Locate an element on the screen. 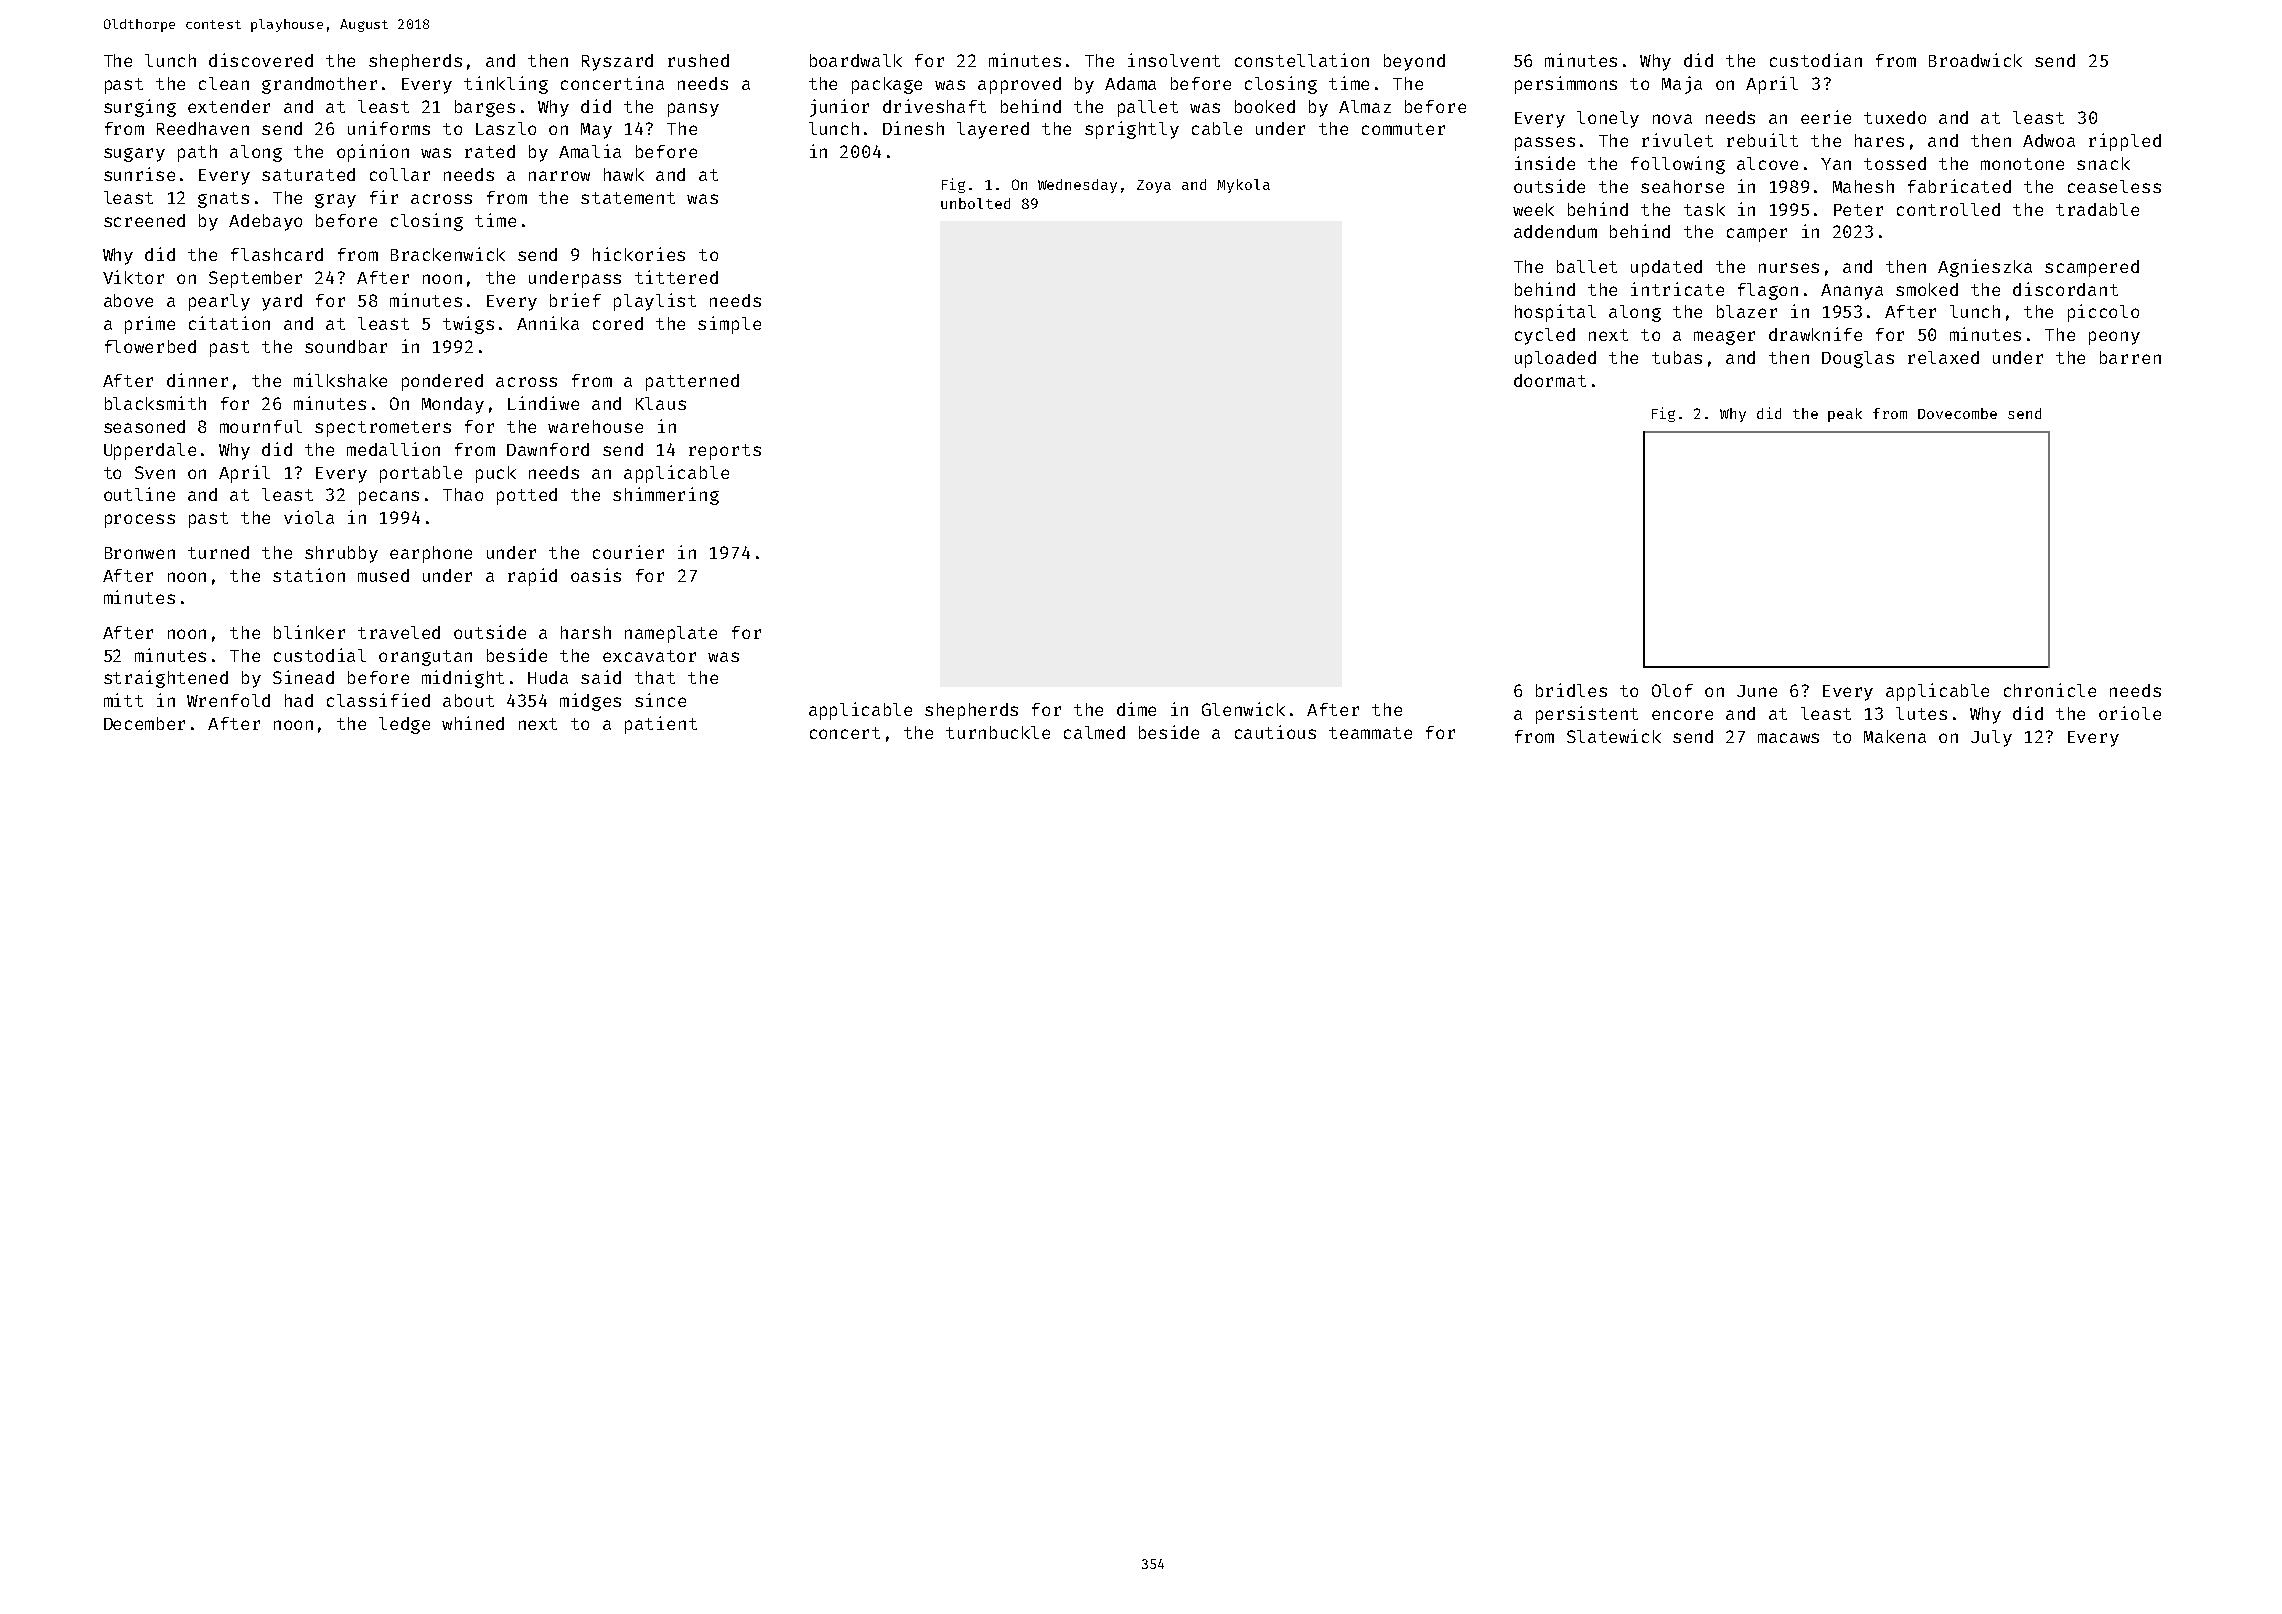 The width and height of the screenshot is (2282, 1614). surging is located at coordinates (140, 108).
